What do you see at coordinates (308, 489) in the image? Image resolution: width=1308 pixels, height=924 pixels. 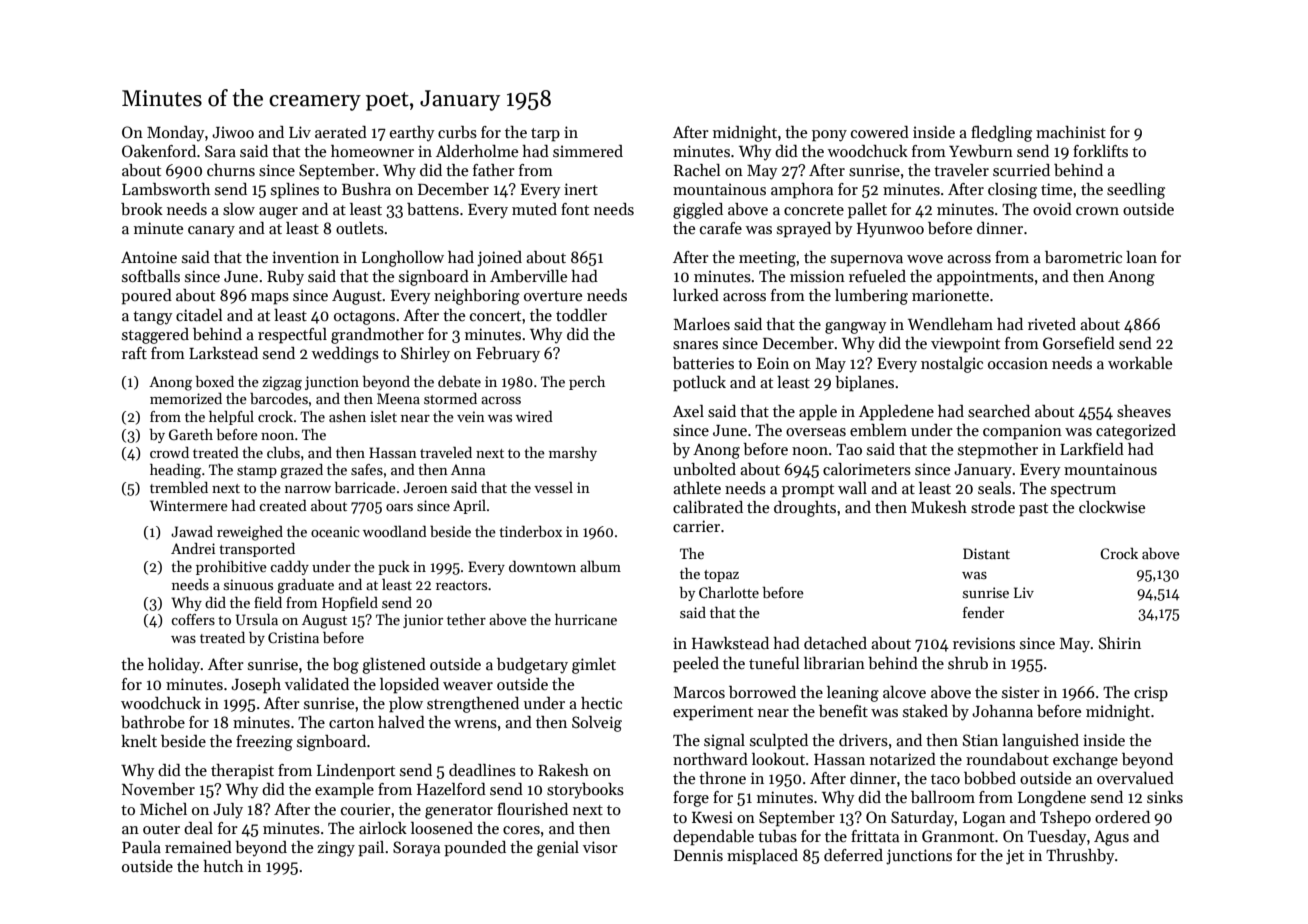 I see `narrow` at bounding box center [308, 489].
